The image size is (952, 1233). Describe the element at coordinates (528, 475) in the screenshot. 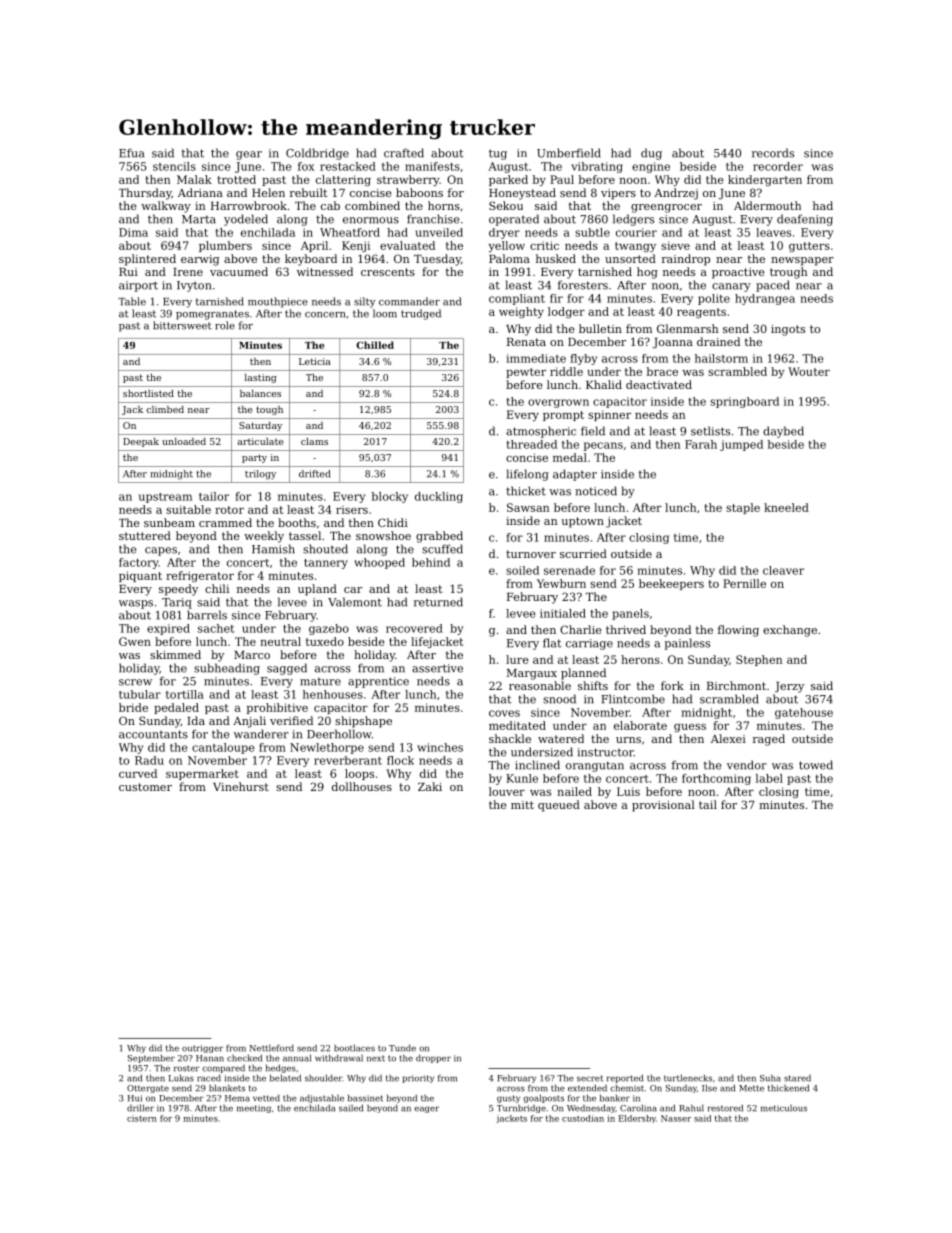

I see `lifelong` at that location.
